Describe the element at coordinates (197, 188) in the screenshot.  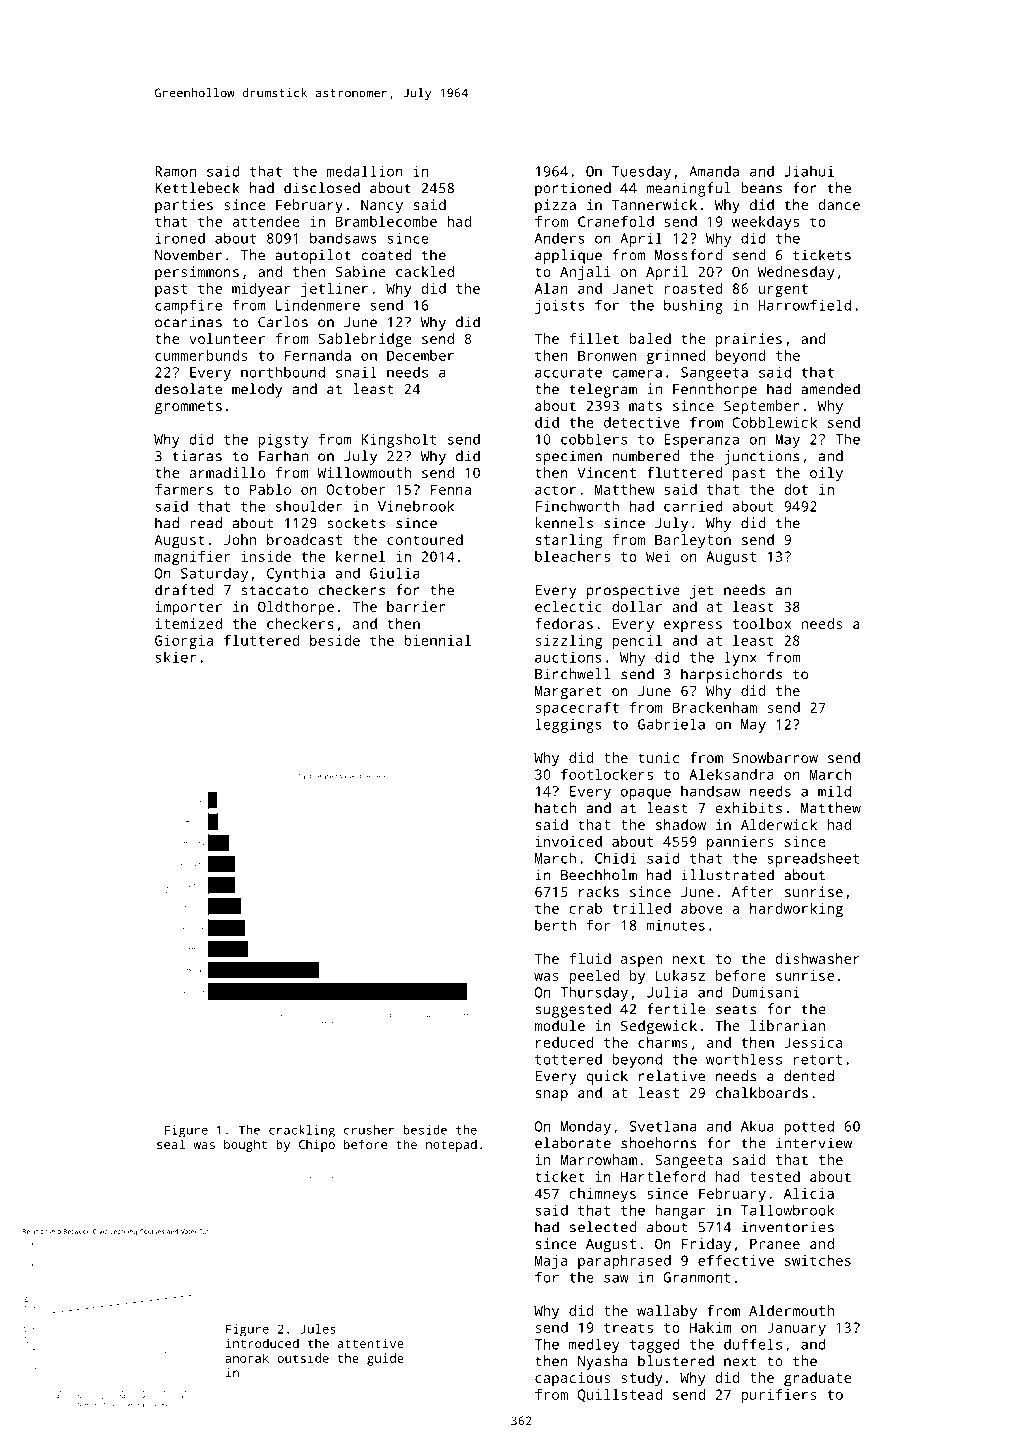
I see `Kettlebeck` at that location.
